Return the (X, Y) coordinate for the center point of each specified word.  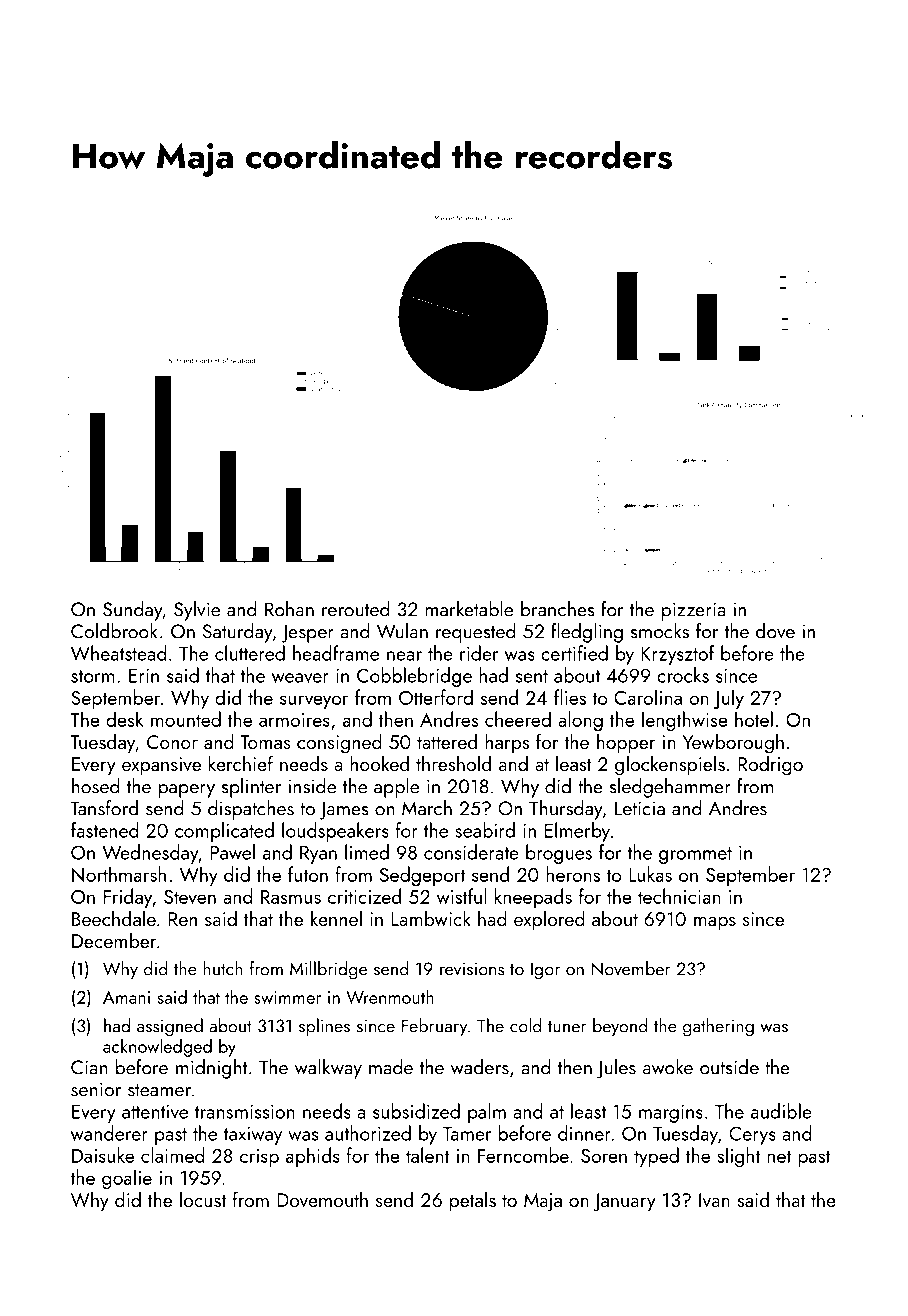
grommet (695, 855)
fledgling (587, 633)
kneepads (533, 898)
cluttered (250, 653)
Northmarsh (119, 874)
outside (729, 1067)
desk (124, 719)
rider (479, 653)
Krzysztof (677, 655)
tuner (567, 1027)
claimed (173, 1155)
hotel (754, 719)
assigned (170, 1027)
